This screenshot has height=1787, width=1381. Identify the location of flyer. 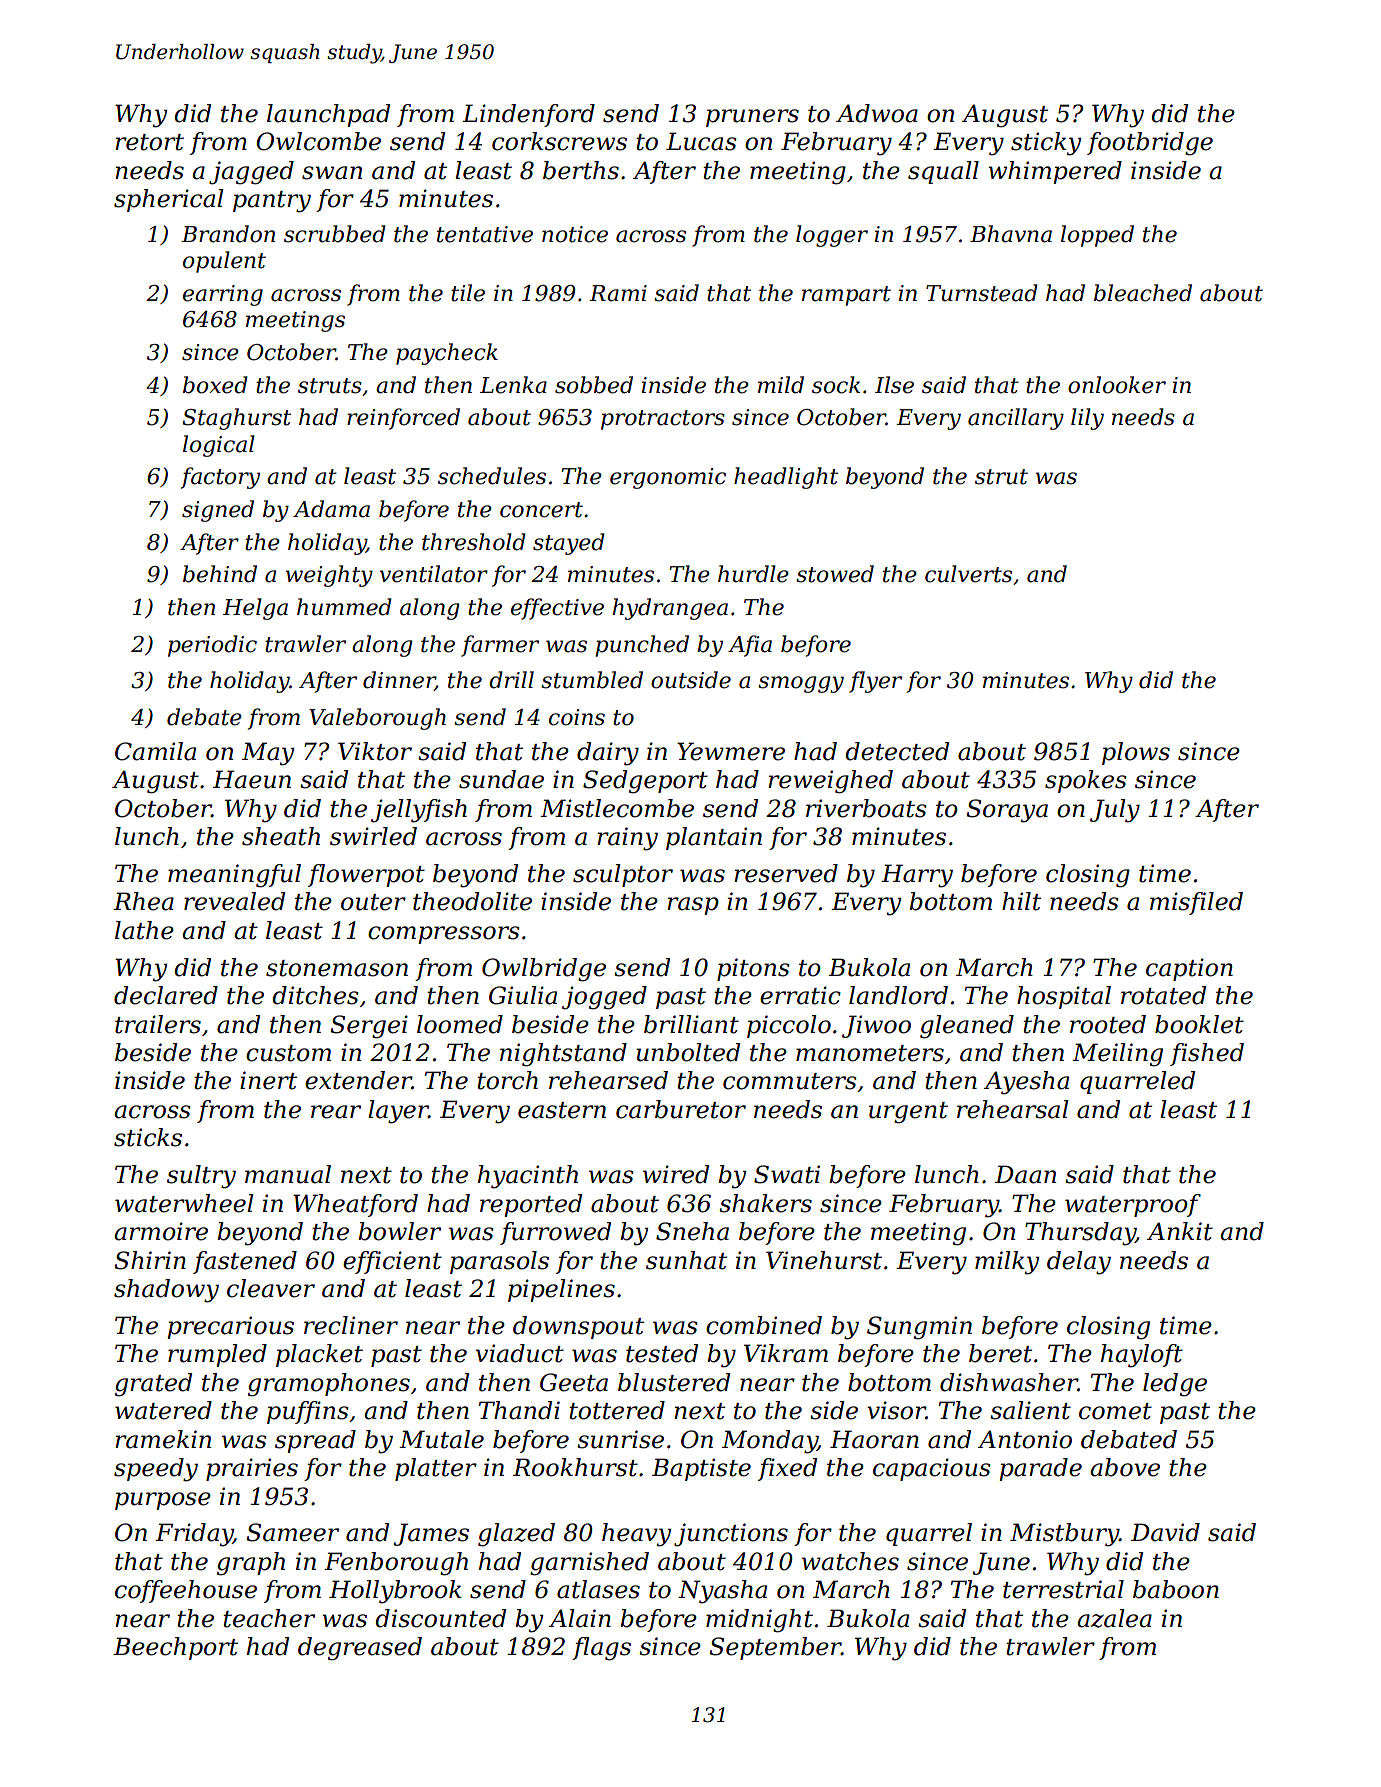
(875, 682).
